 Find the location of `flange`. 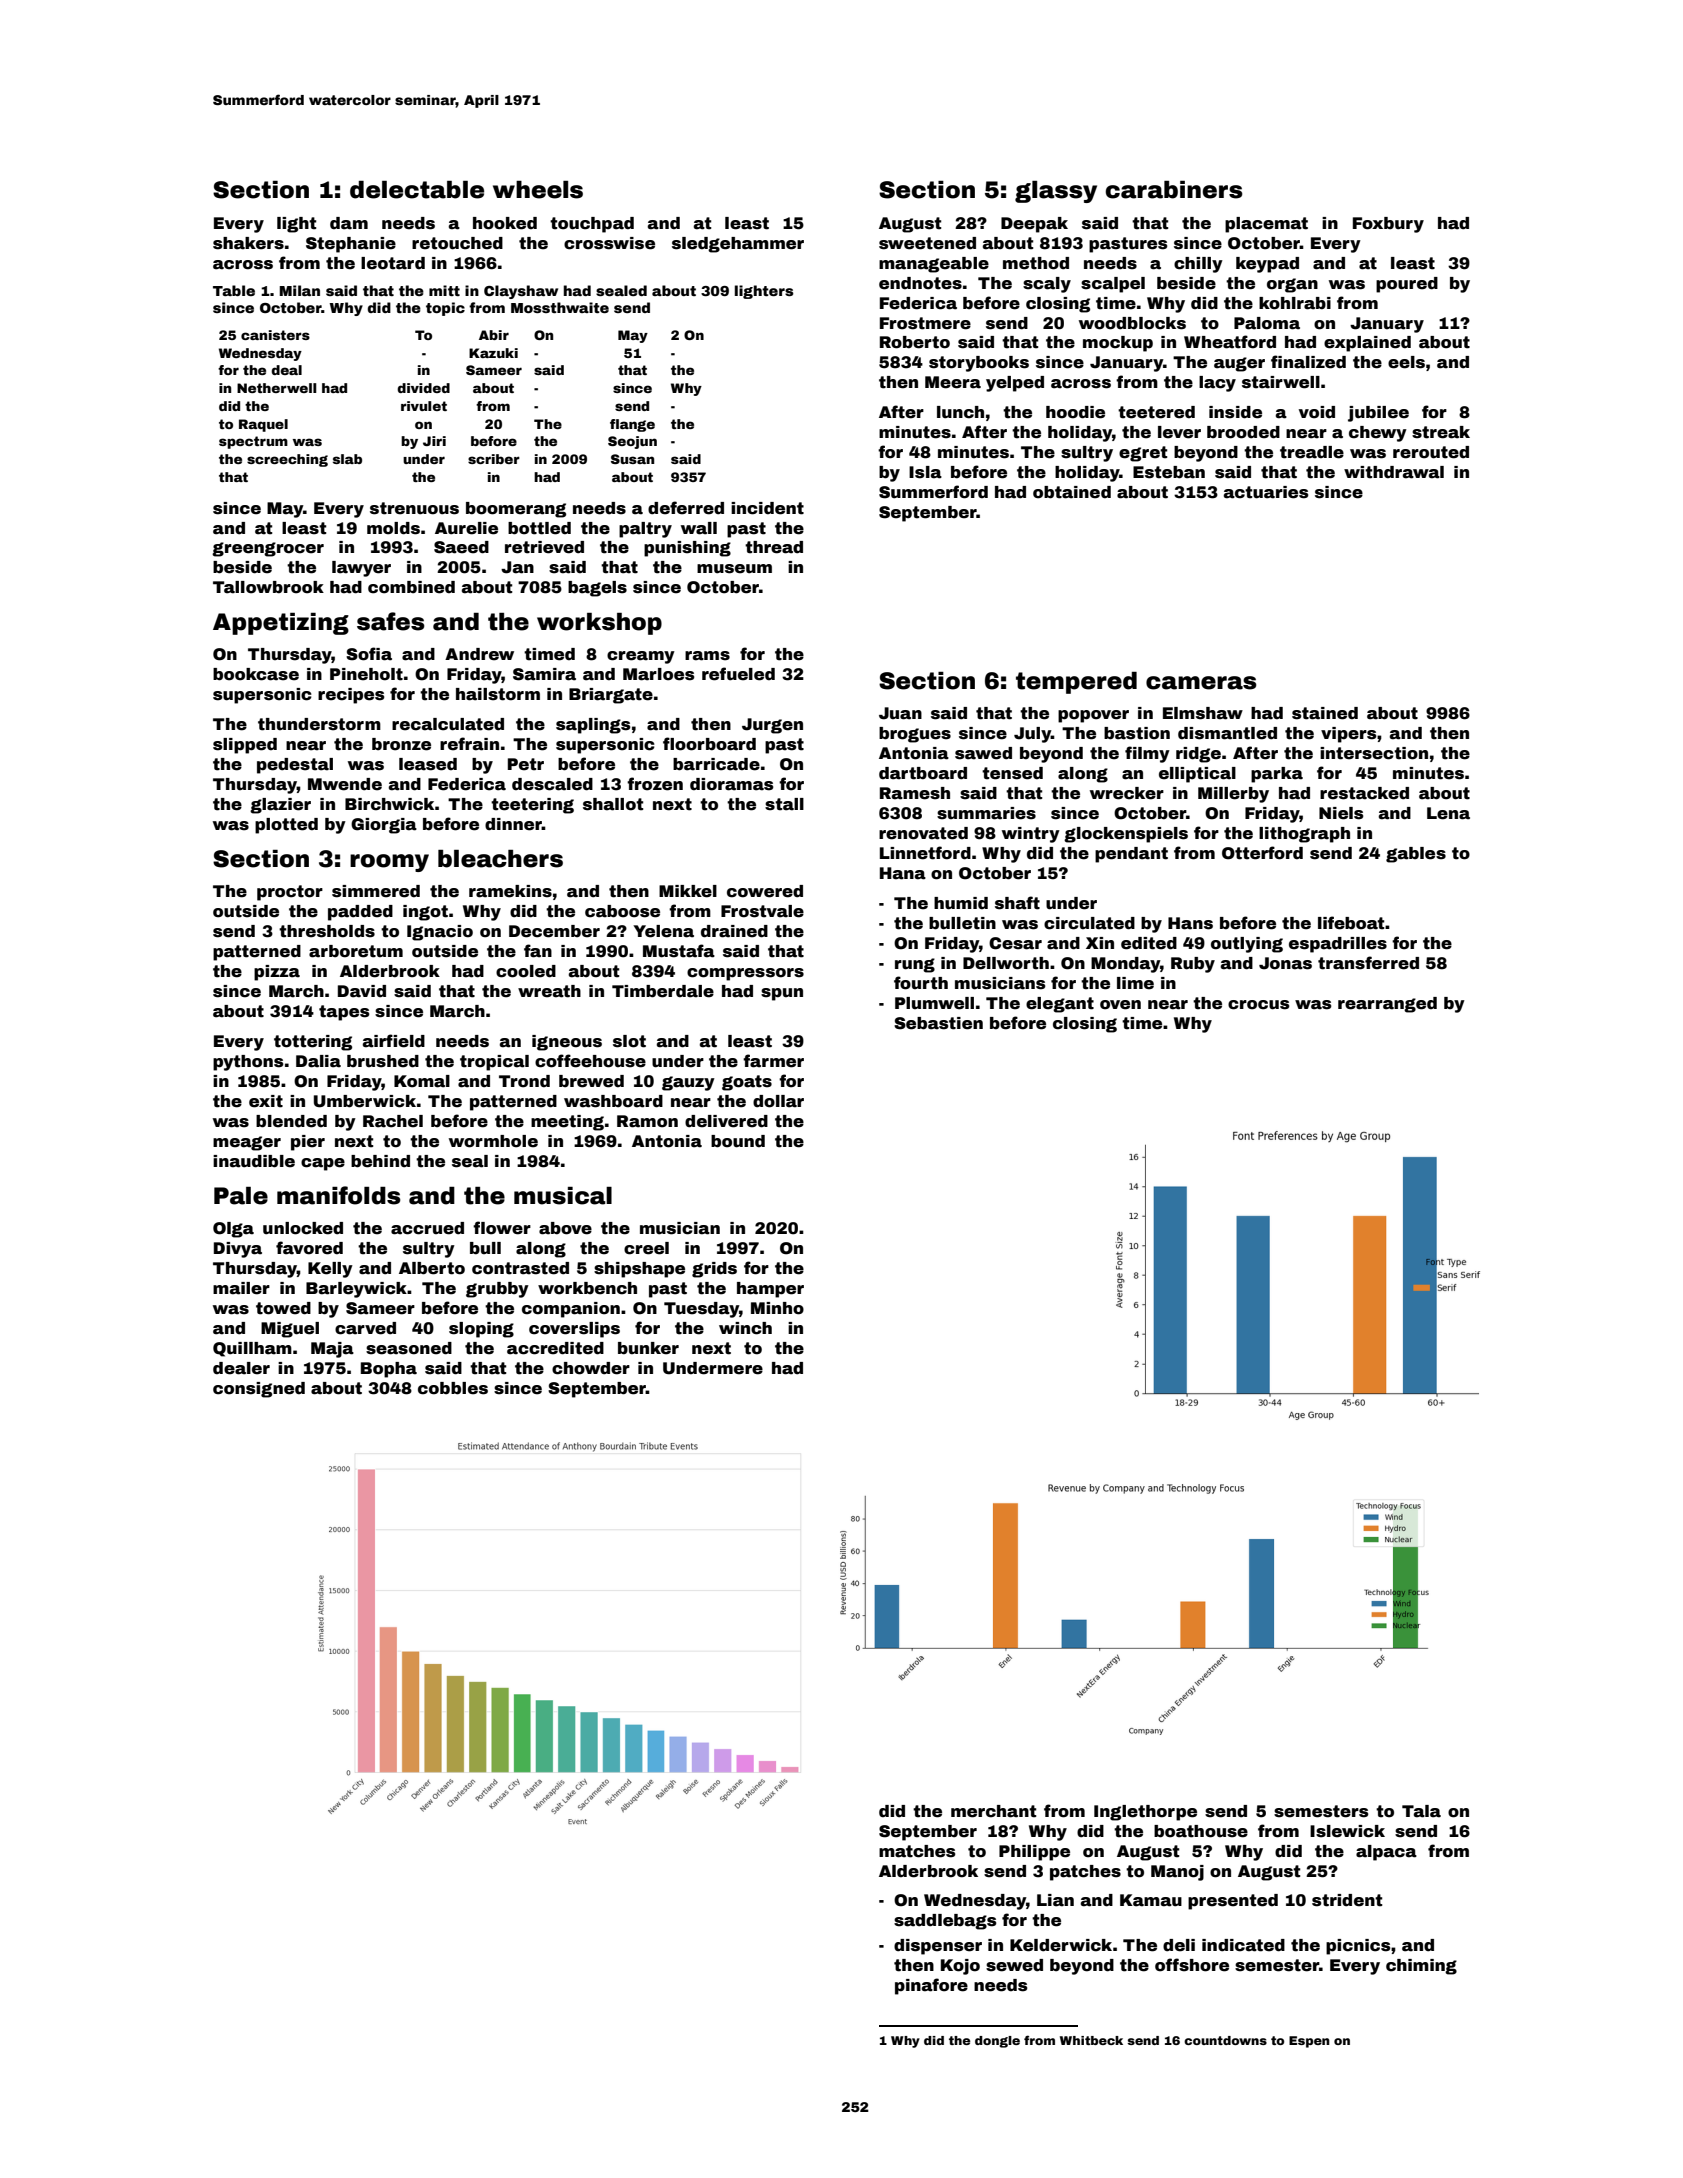

flange is located at coordinates (632, 425).
